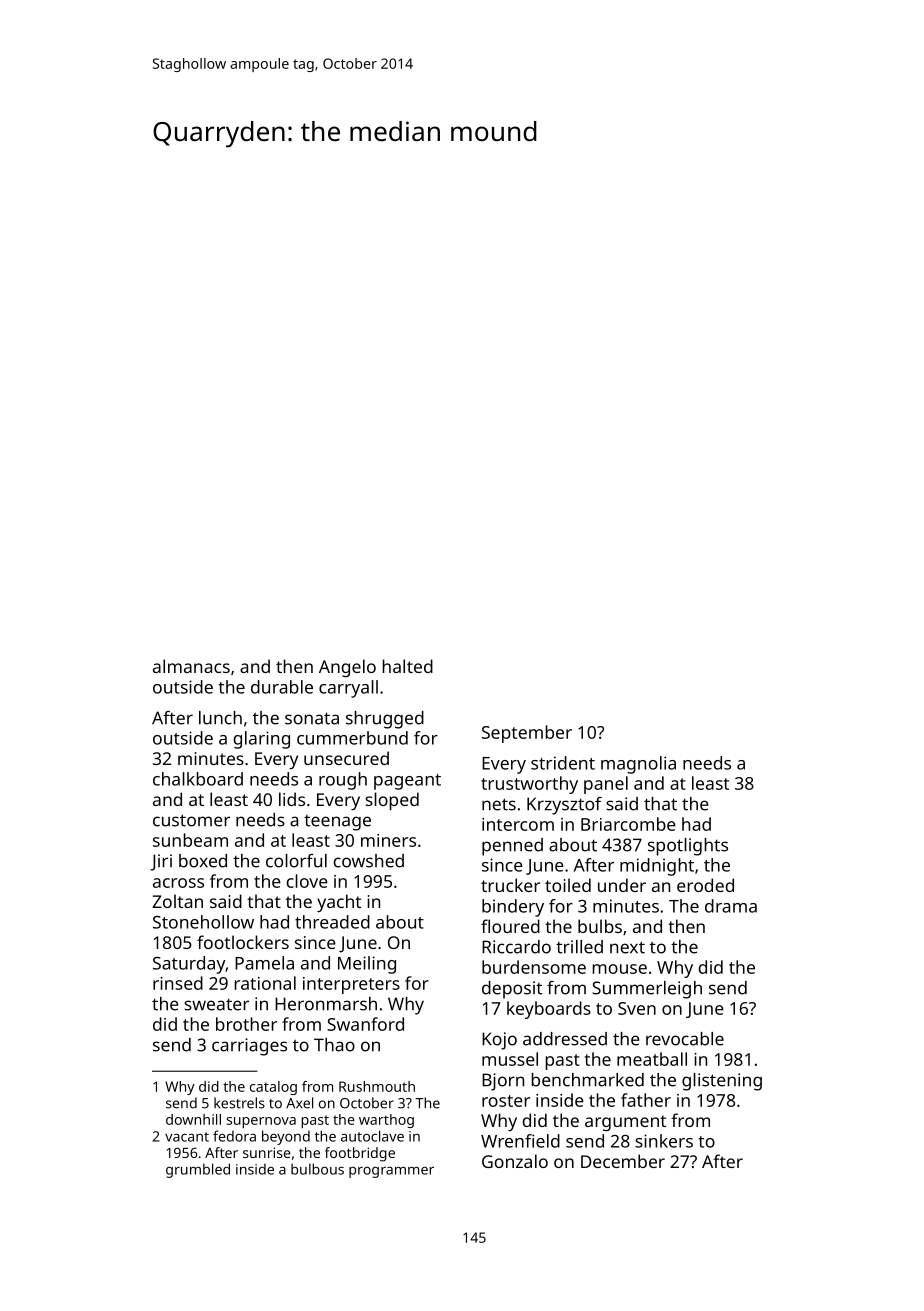  What do you see at coordinates (198, 1170) in the screenshot?
I see `grumbled` at bounding box center [198, 1170].
